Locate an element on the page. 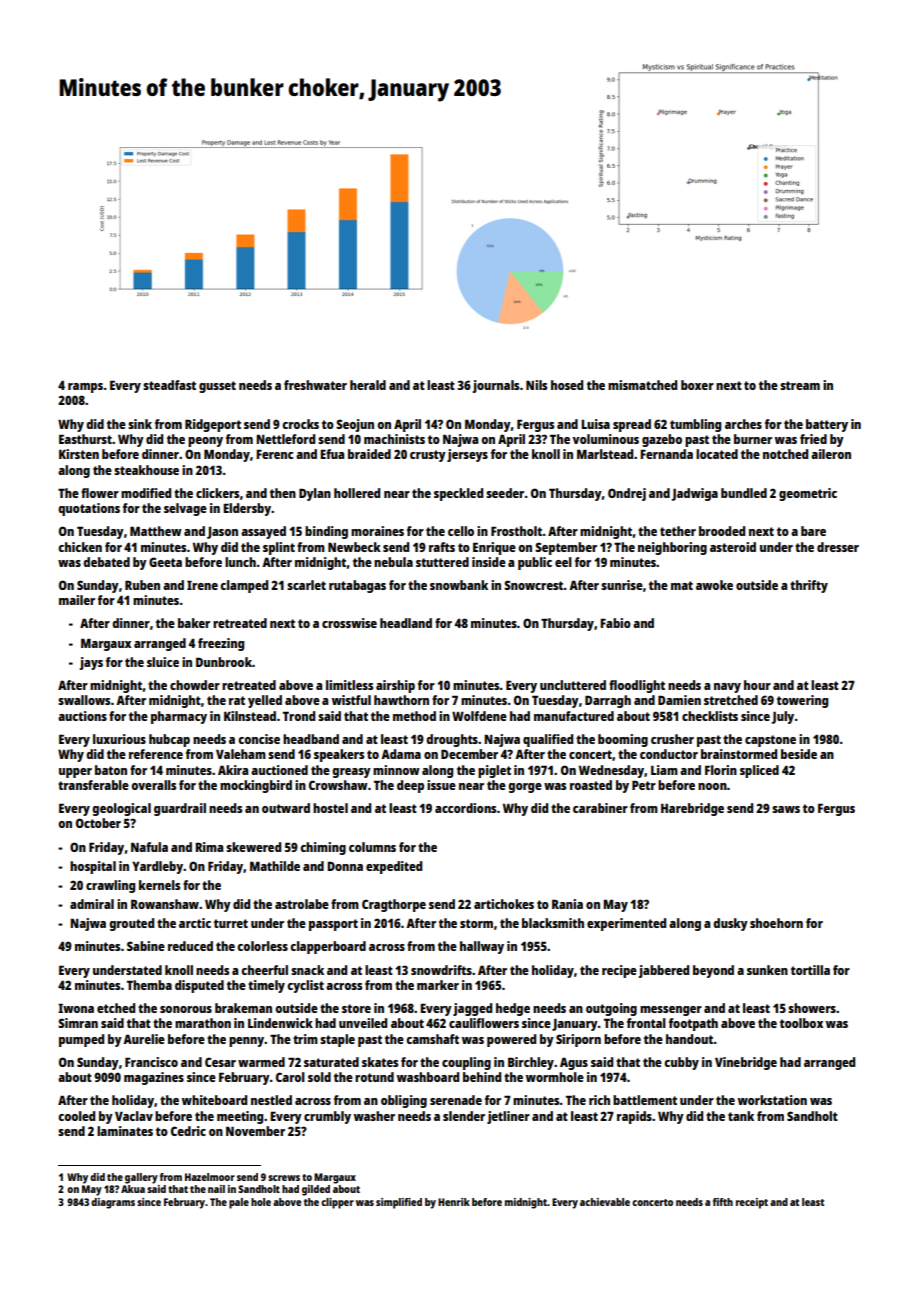  camshaft is located at coordinates (432, 1039).
